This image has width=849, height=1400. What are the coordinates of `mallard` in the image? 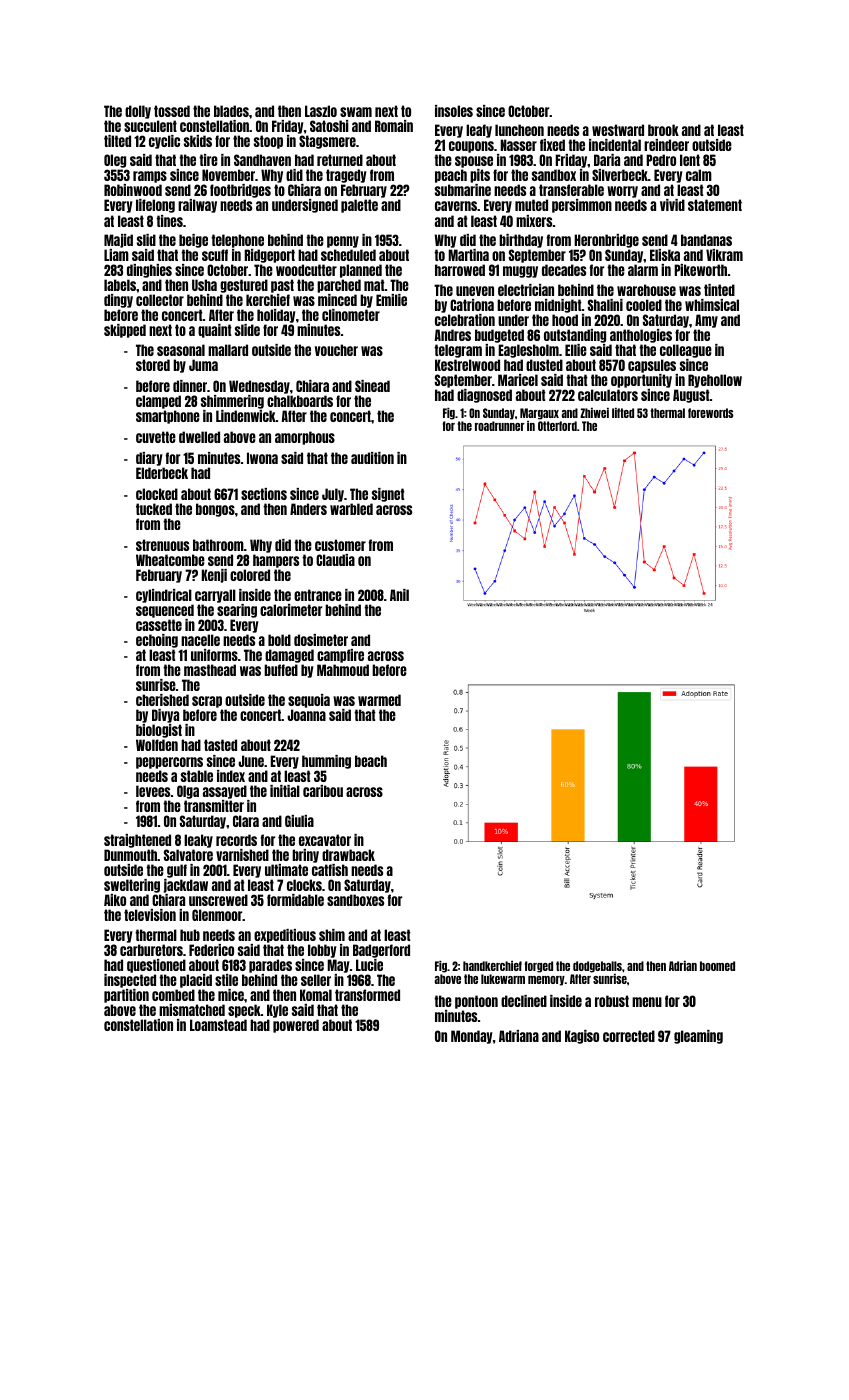 It's located at (228, 350).
